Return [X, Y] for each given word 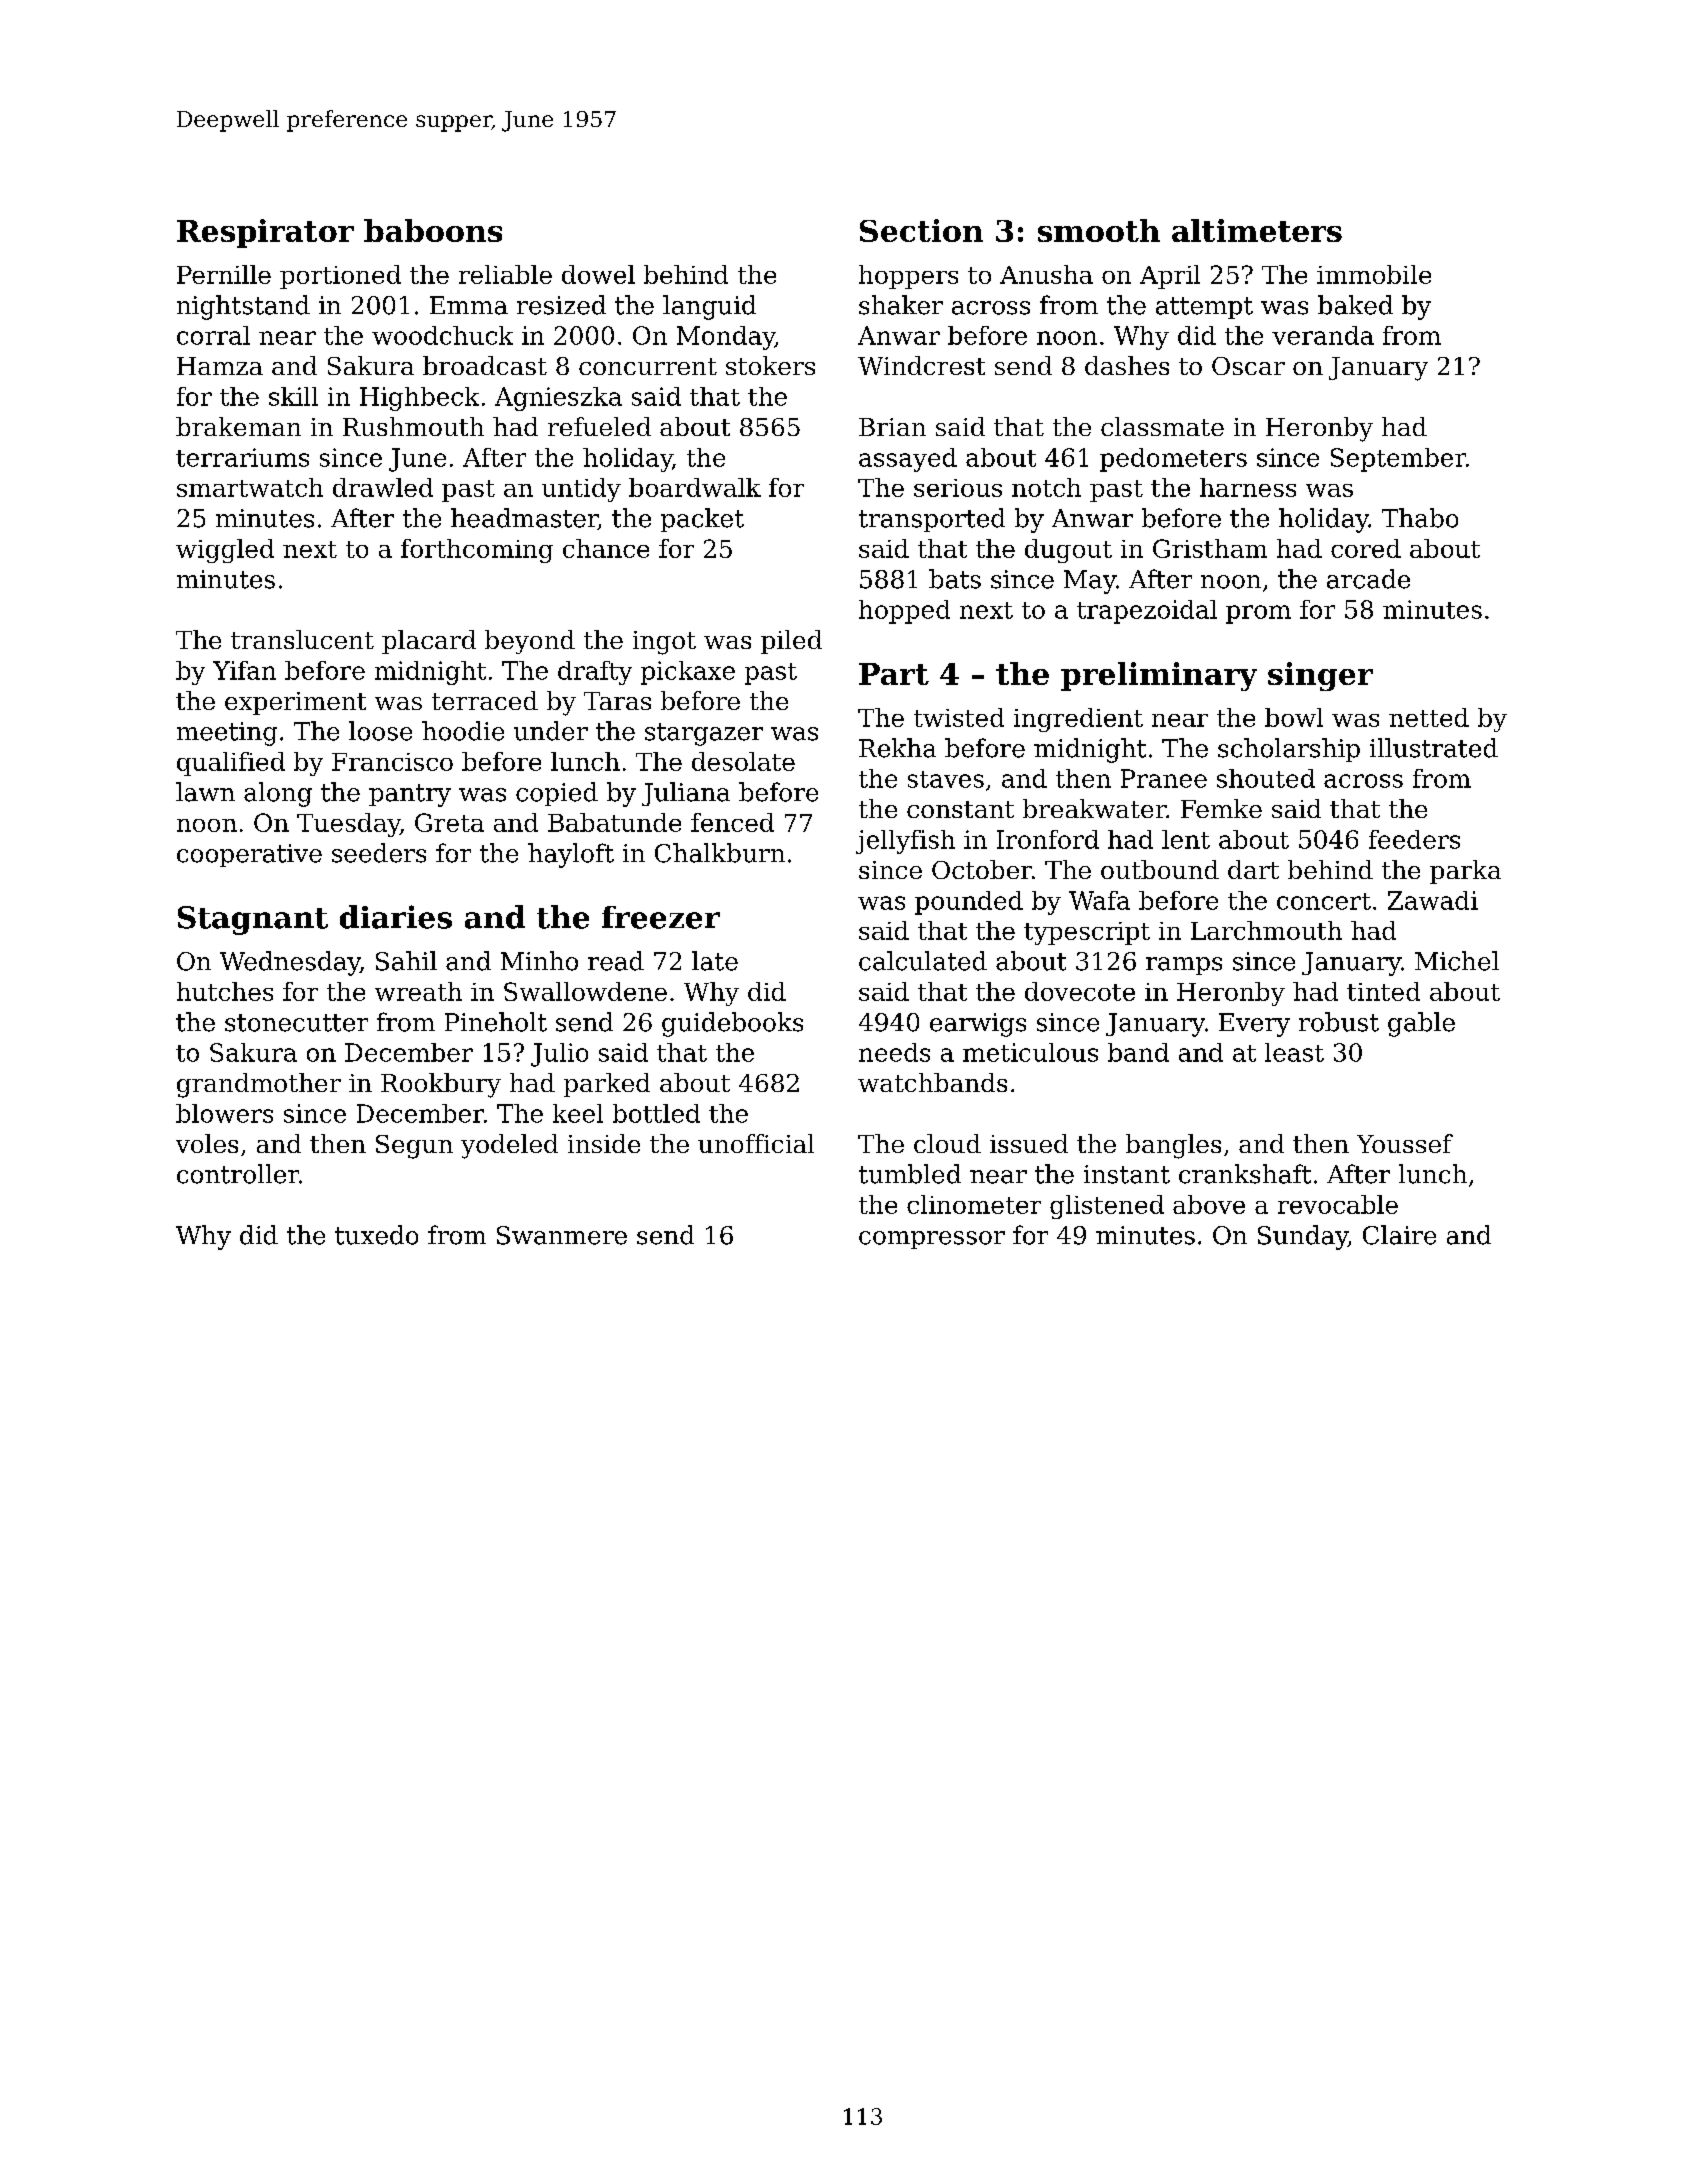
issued [1029, 1143]
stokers [770, 365]
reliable [505, 274]
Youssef [1405, 1143]
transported [932, 520]
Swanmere [562, 1235]
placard [429, 642]
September [1398, 460]
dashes [1127, 365]
